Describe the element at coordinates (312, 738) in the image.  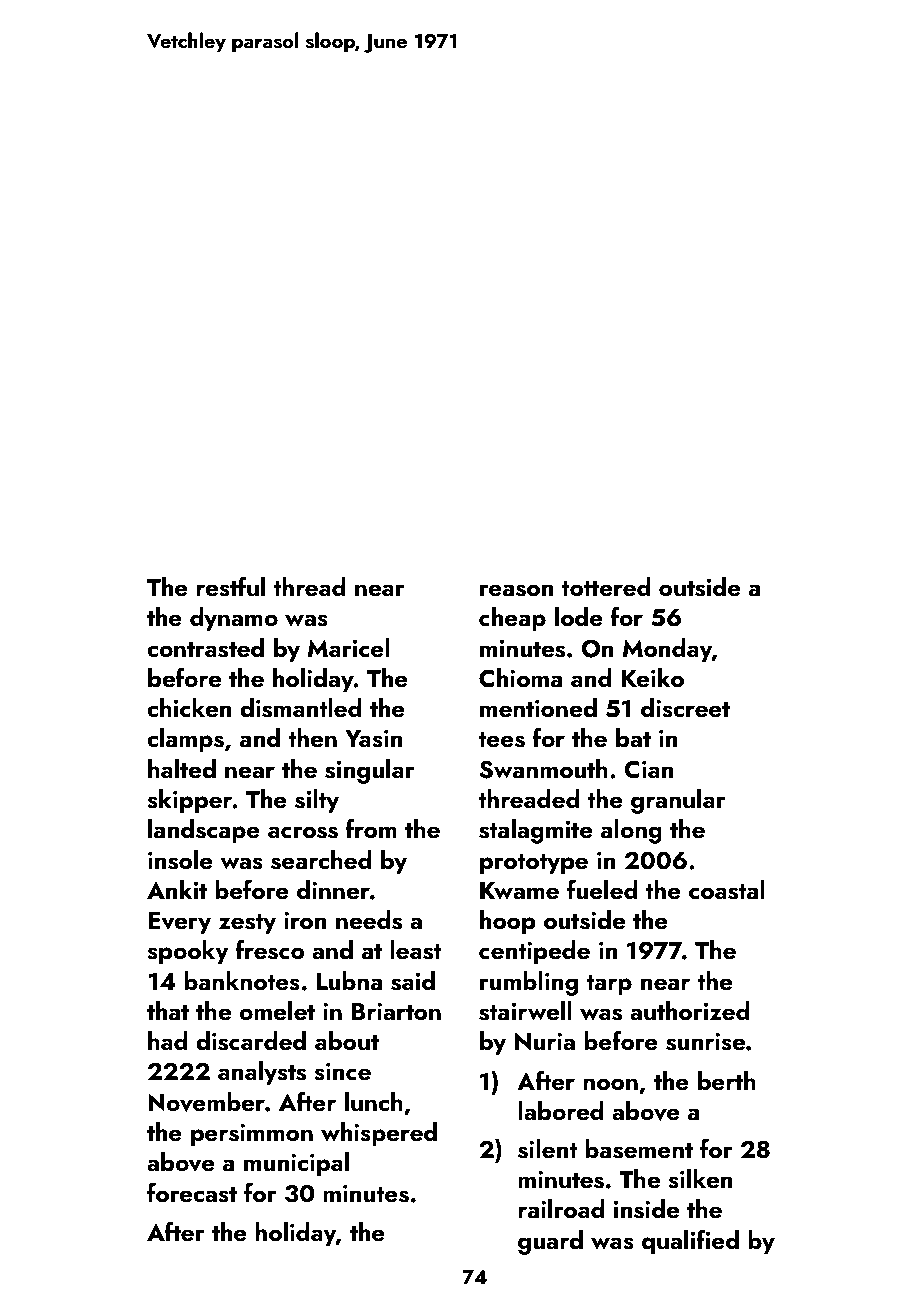
I see `then` at that location.
